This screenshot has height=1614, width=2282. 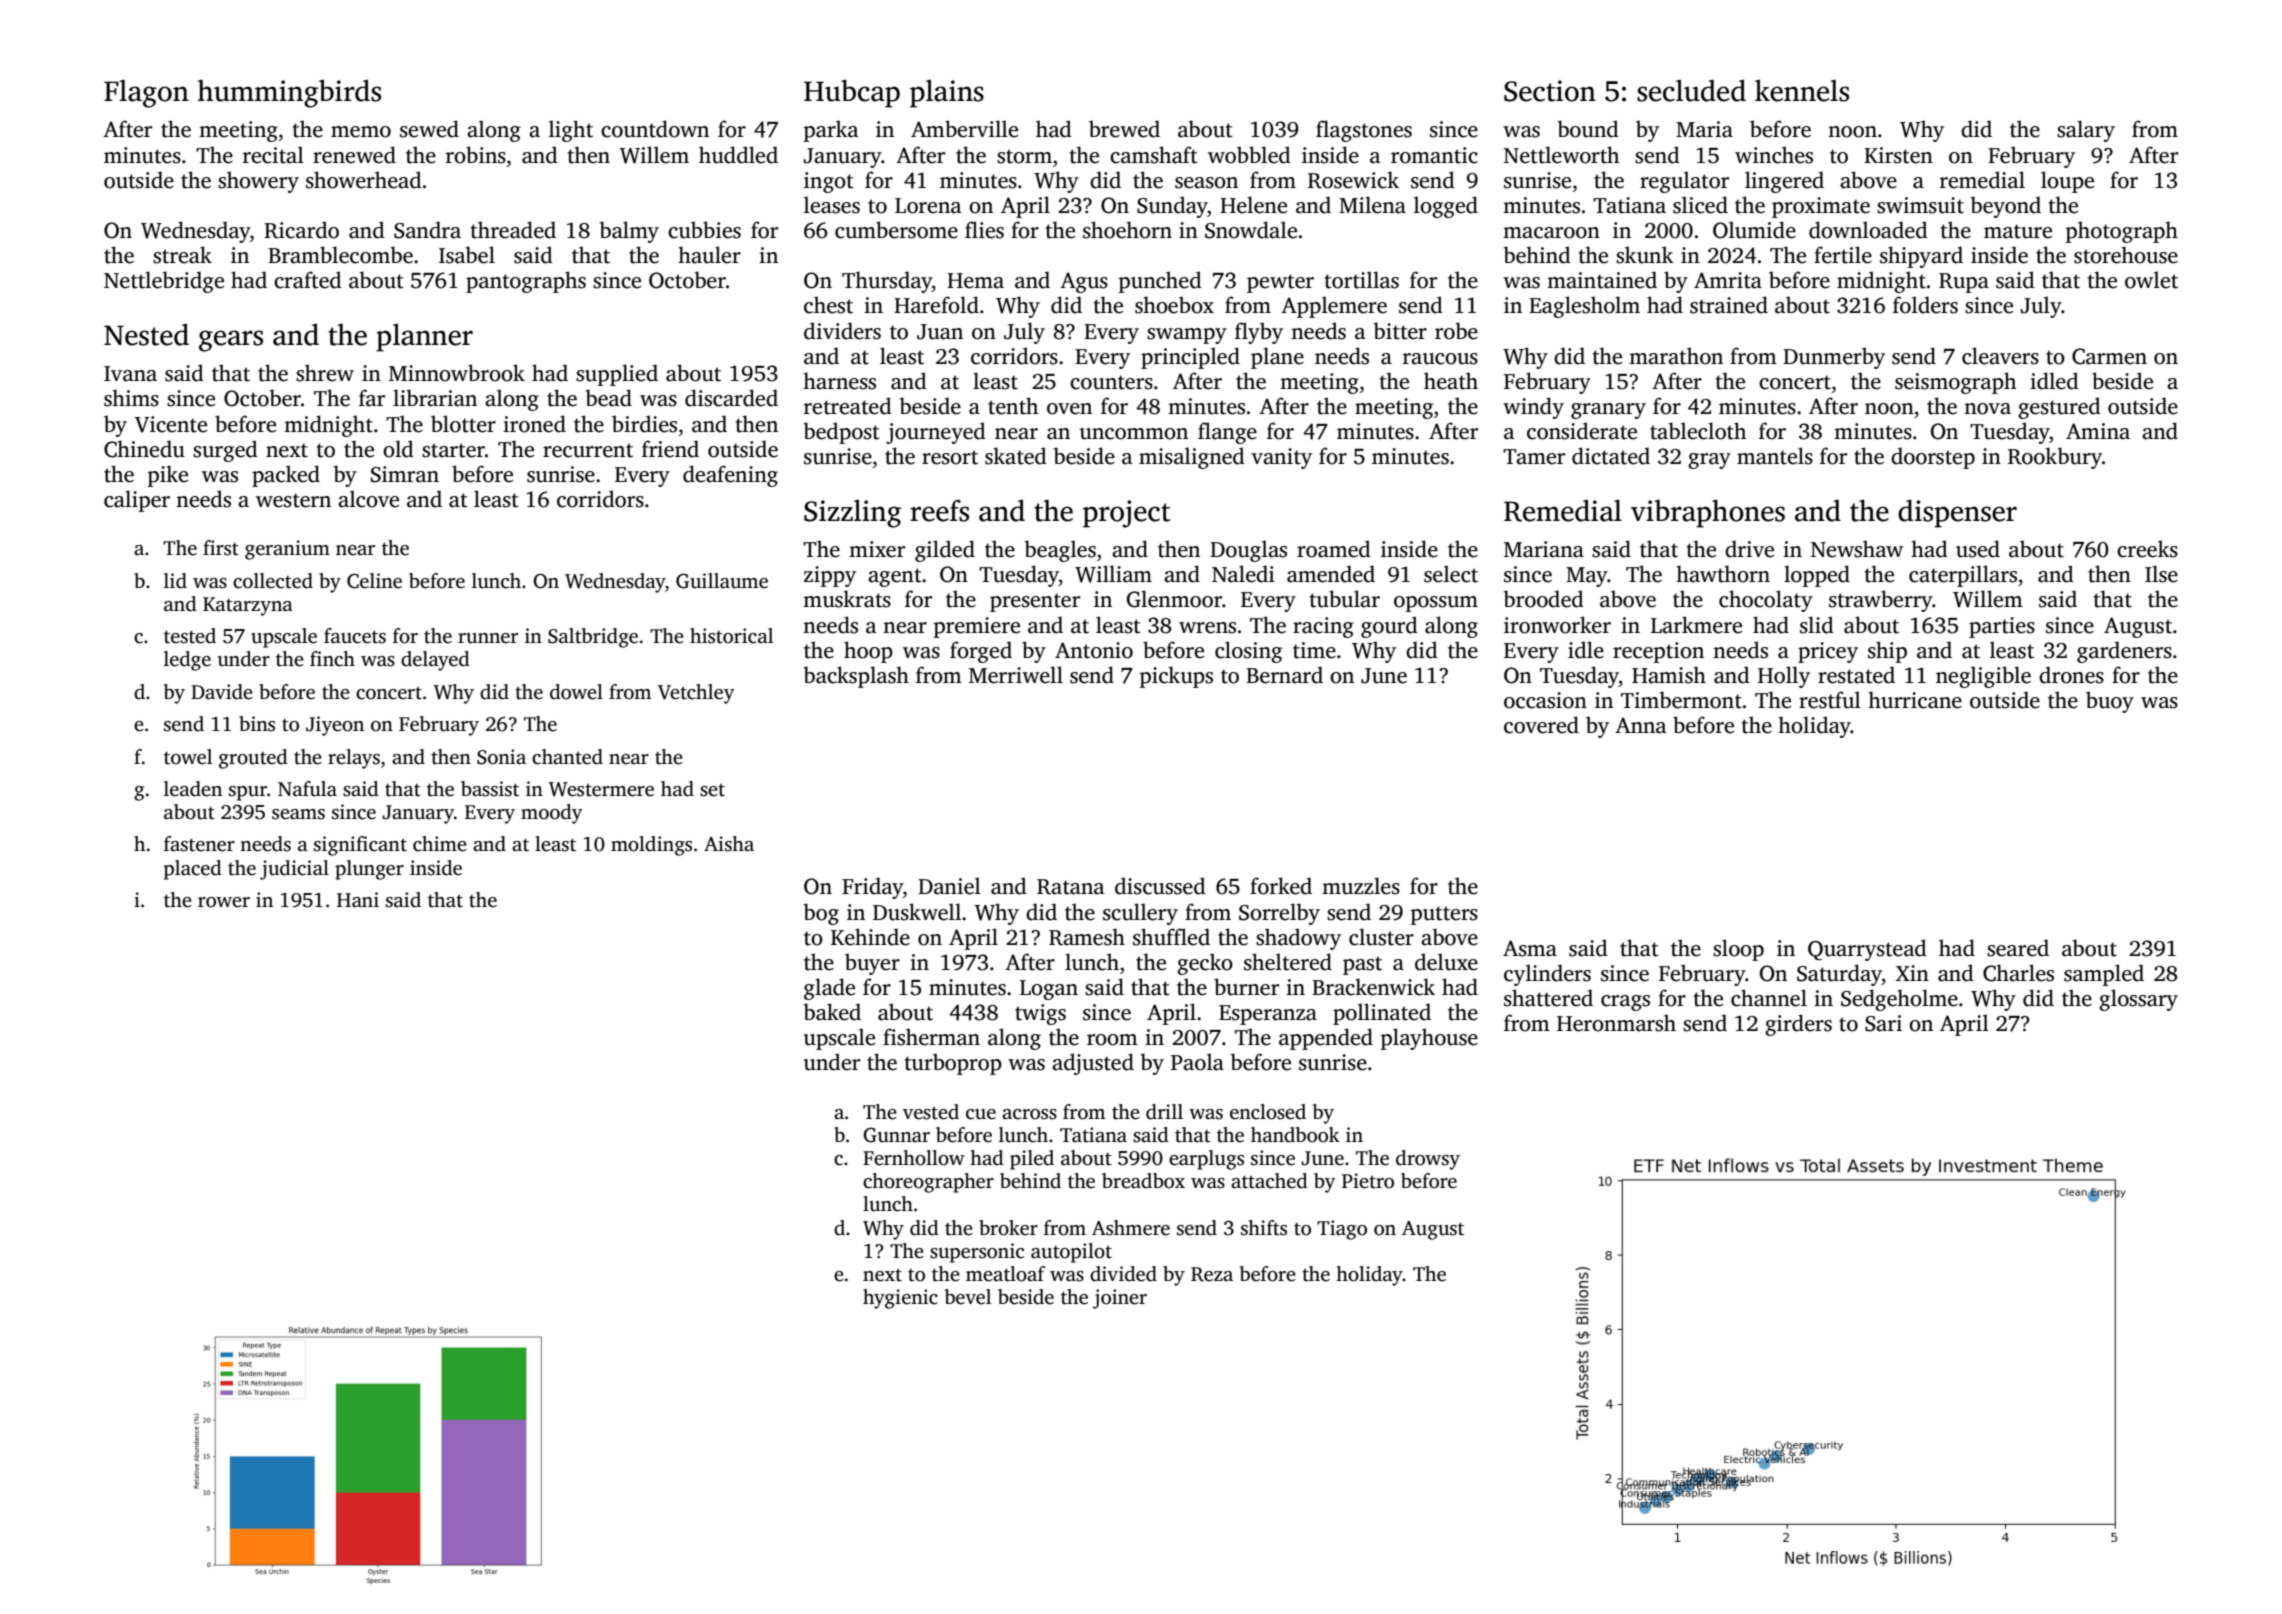 I want to click on sampled, so click(x=2104, y=975).
